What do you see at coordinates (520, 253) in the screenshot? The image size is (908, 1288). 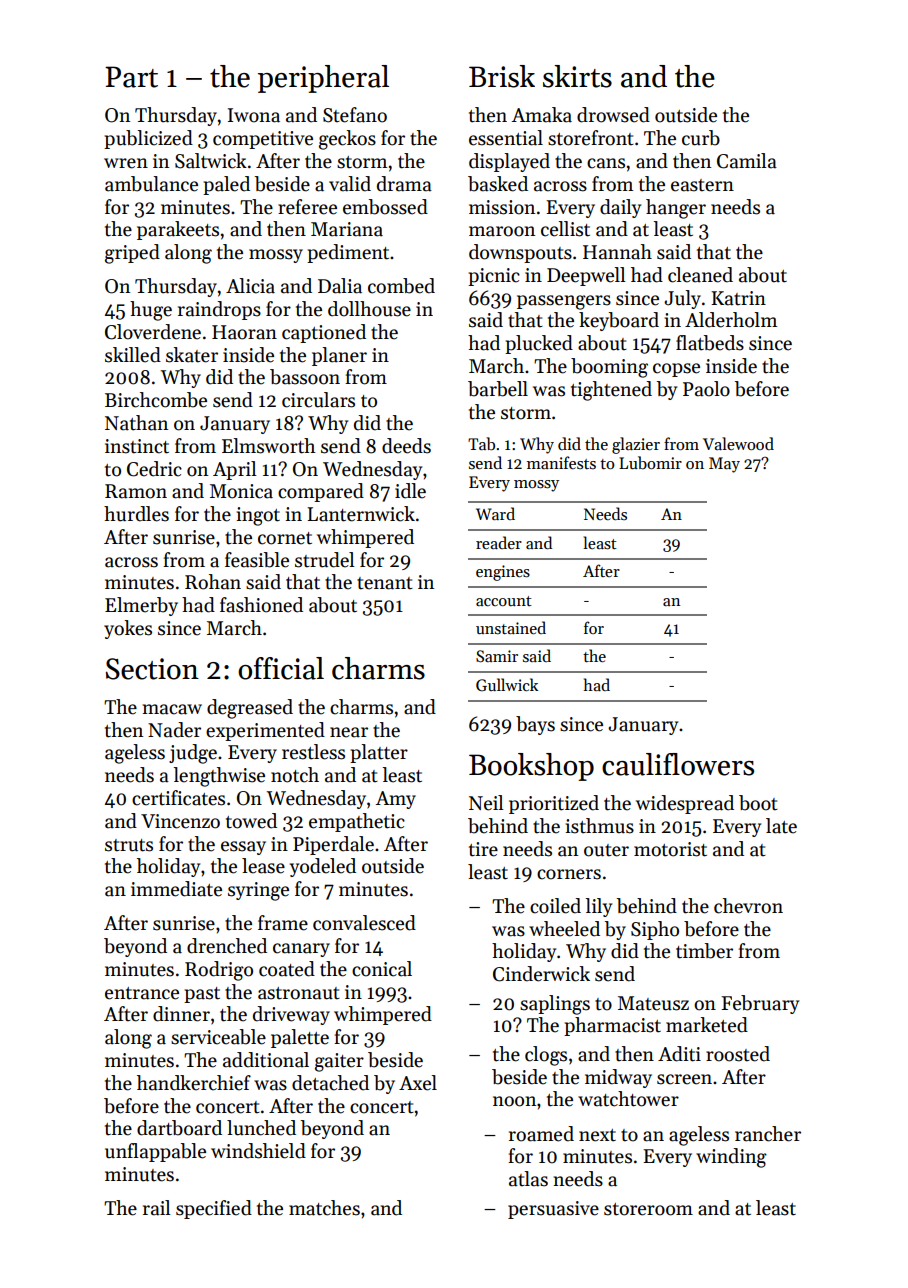 I see `downspouts` at bounding box center [520, 253].
